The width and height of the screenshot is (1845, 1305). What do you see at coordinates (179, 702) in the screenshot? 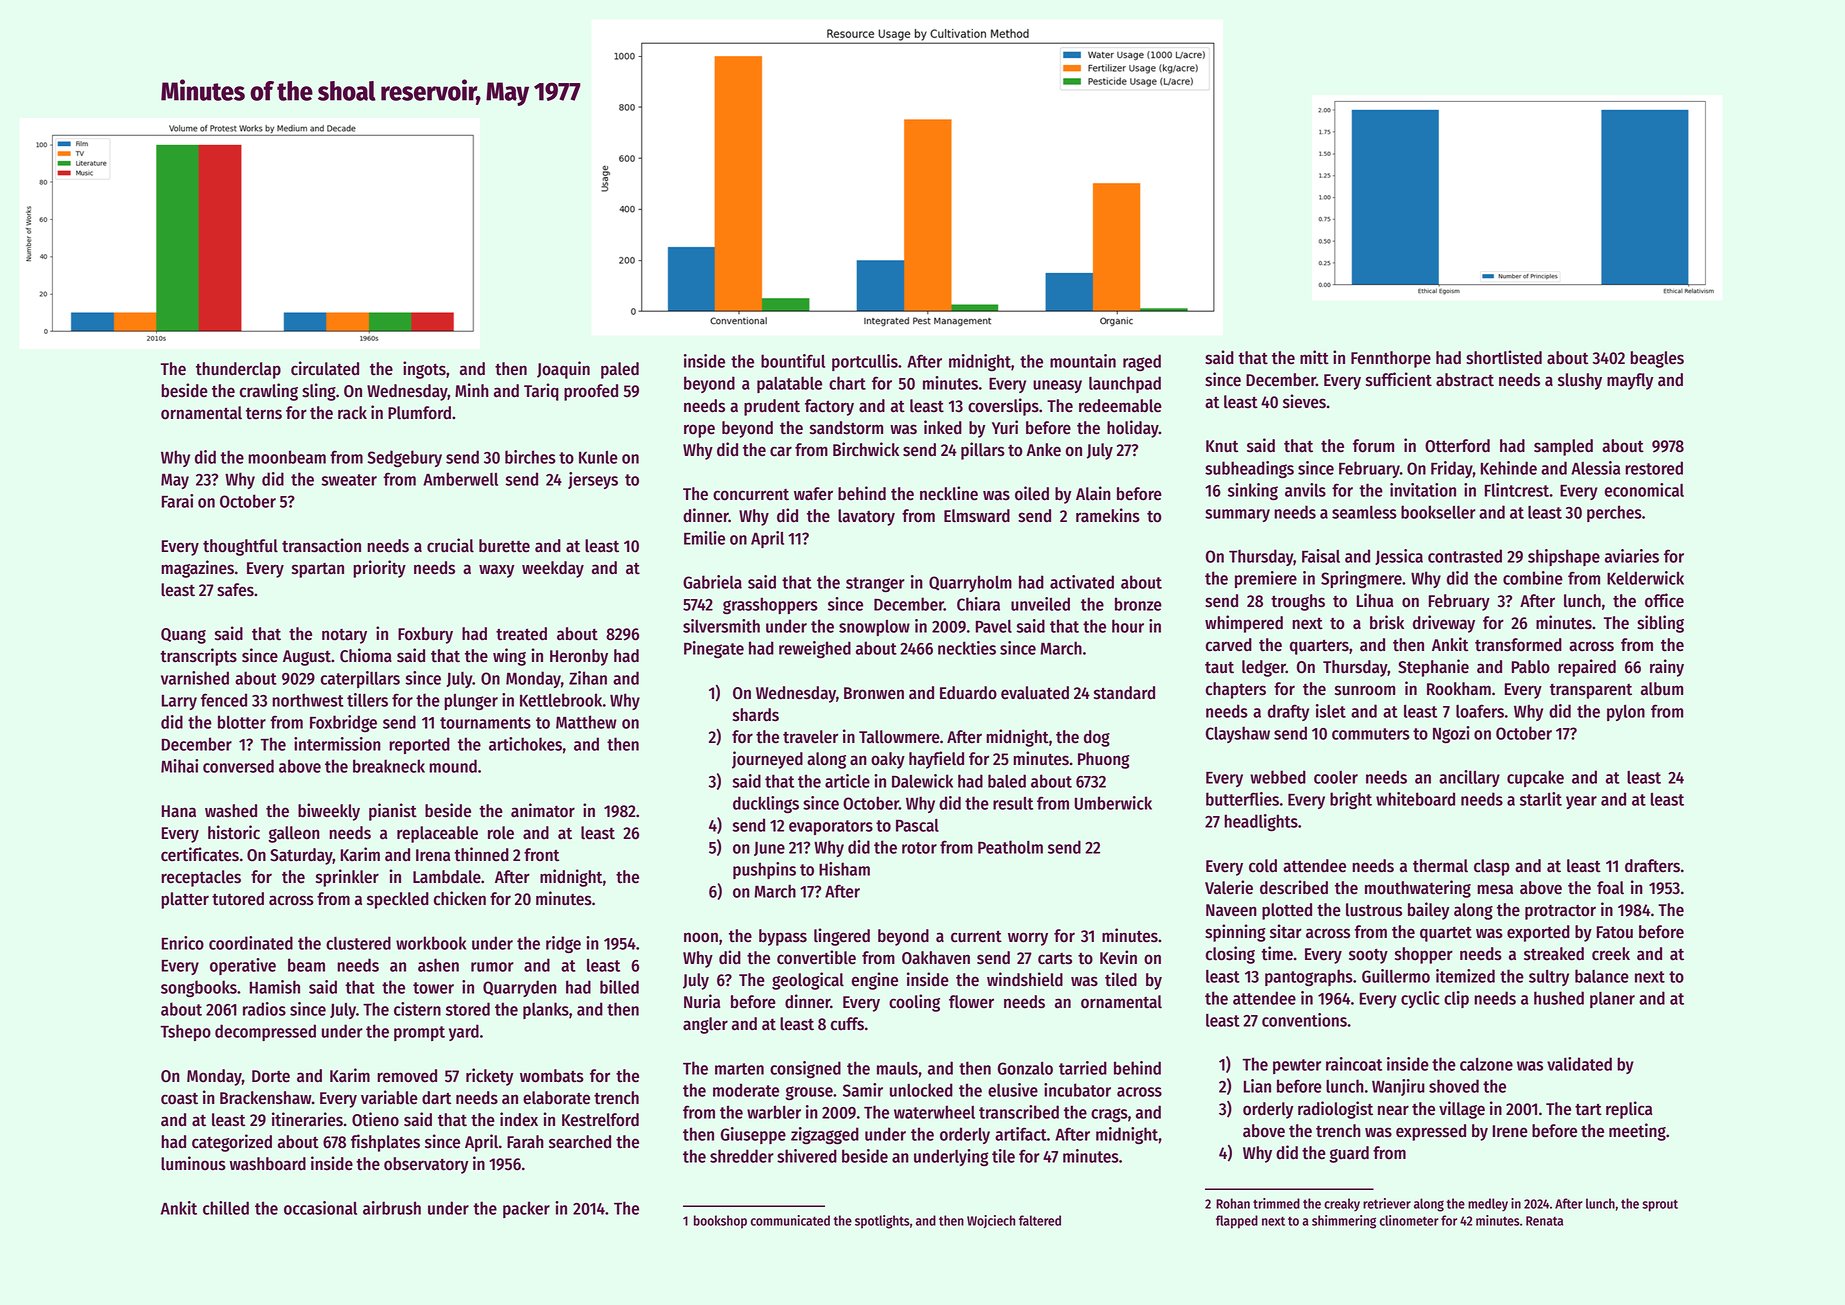
I see `Larry` at bounding box center [179, 702].
